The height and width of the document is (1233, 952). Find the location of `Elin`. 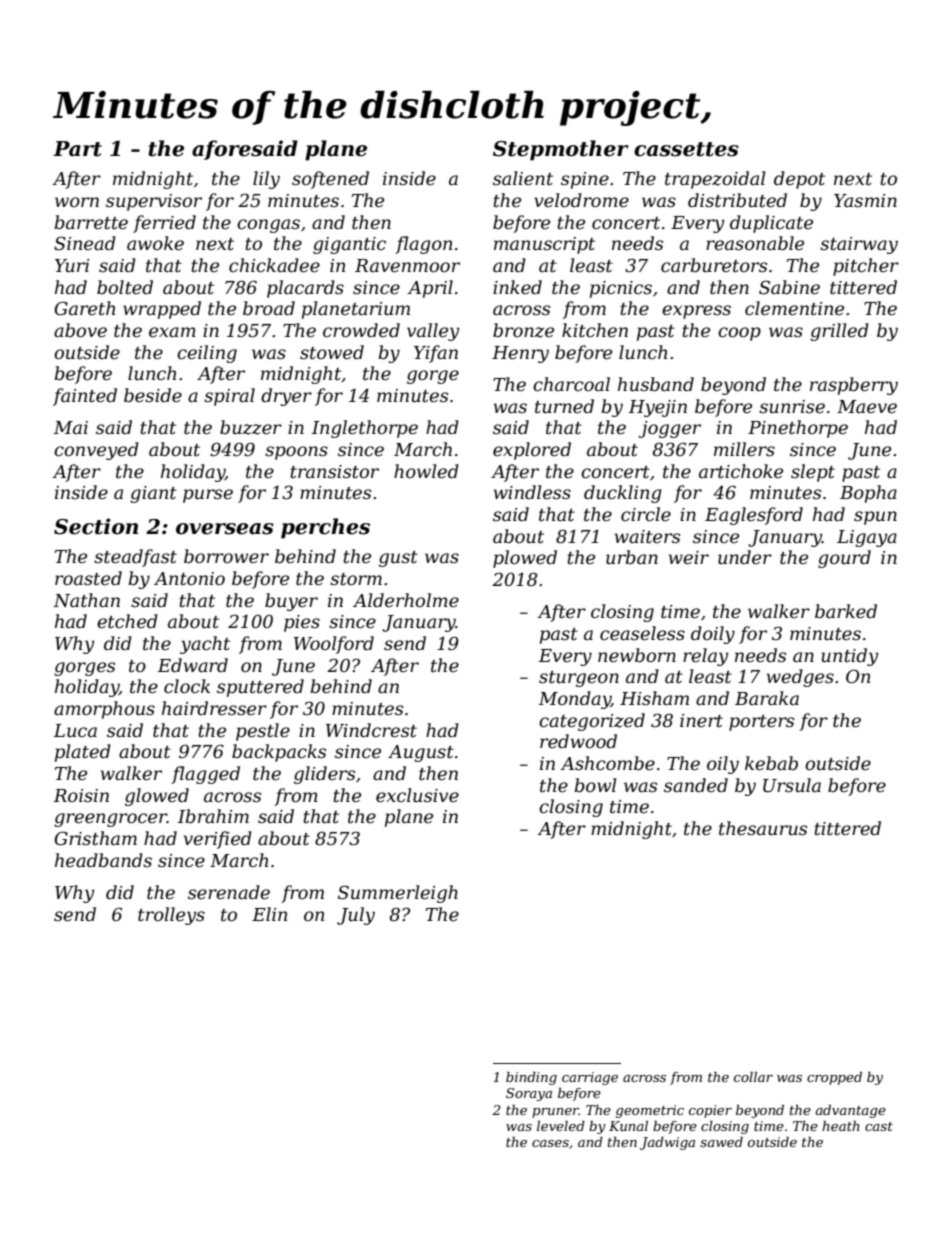

Elin is located at coordinates (270, 914).
